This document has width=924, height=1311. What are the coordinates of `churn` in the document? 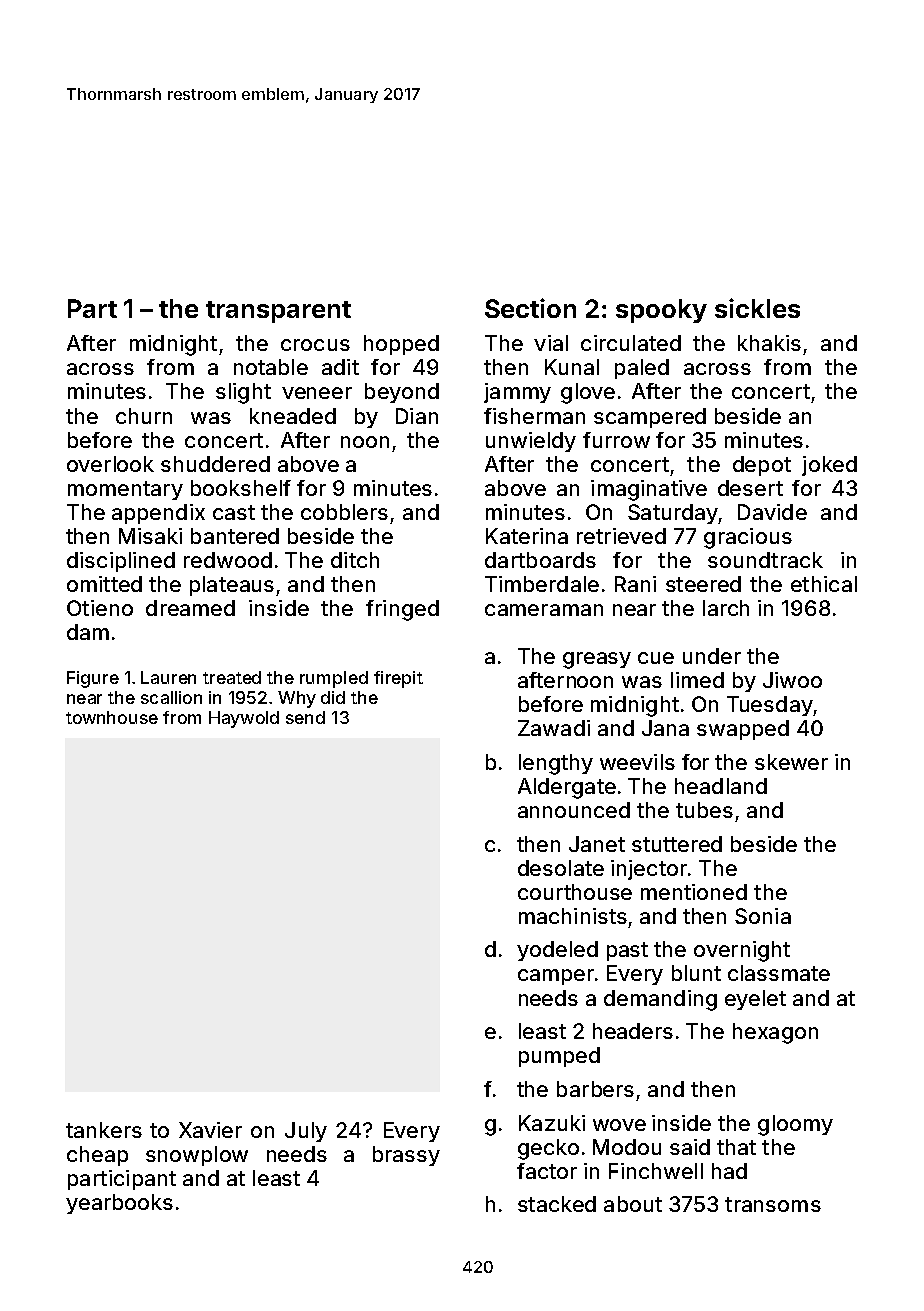 It's located at (144, 416).
